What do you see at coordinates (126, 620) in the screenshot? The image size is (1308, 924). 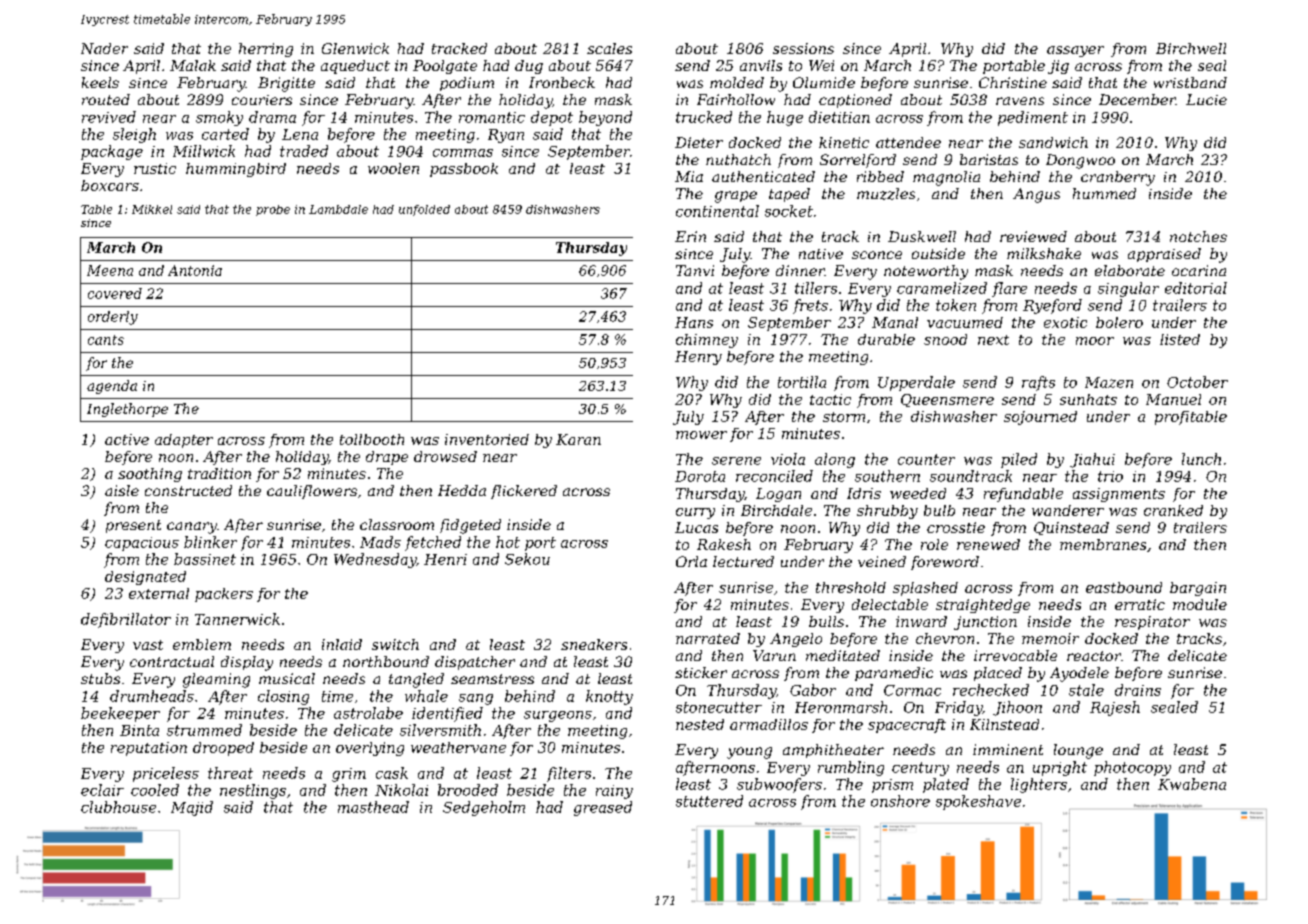 I see `defibrillator` at bounding box center [126, 620].
